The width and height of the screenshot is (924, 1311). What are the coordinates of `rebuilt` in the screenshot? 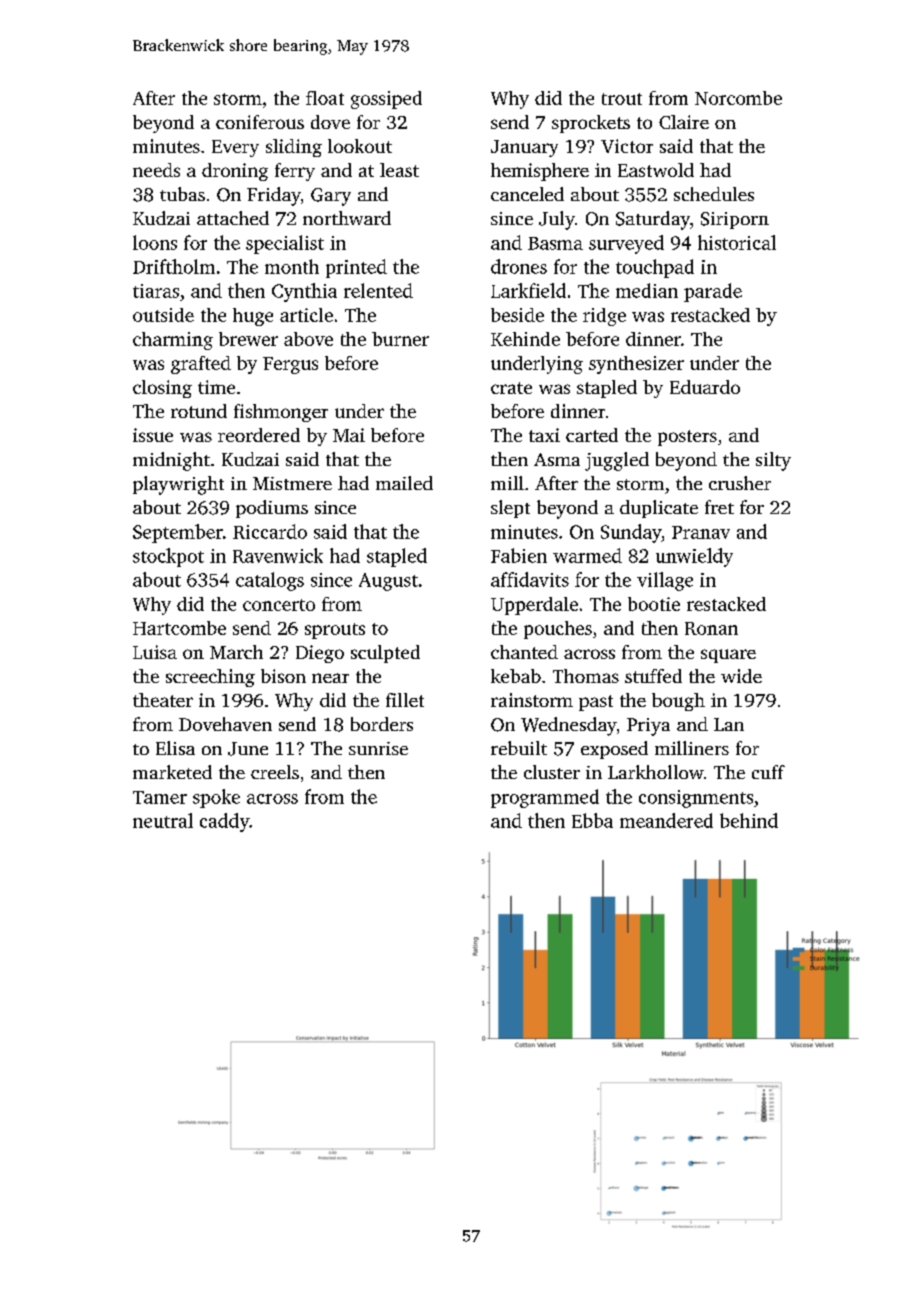 It's located at (519, 748).
